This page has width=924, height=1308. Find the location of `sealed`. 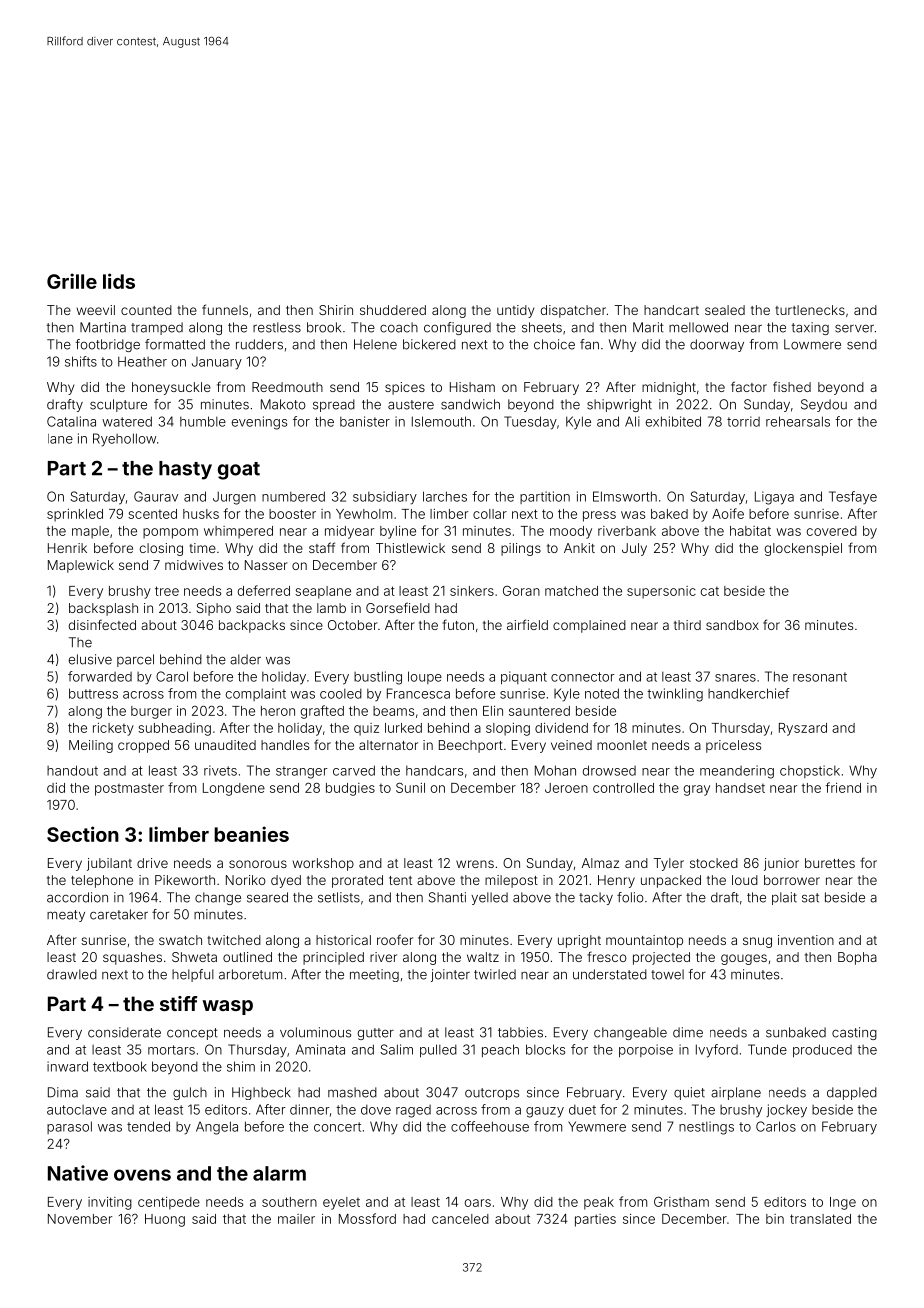

sealed is located at coordinates (725, 310).
